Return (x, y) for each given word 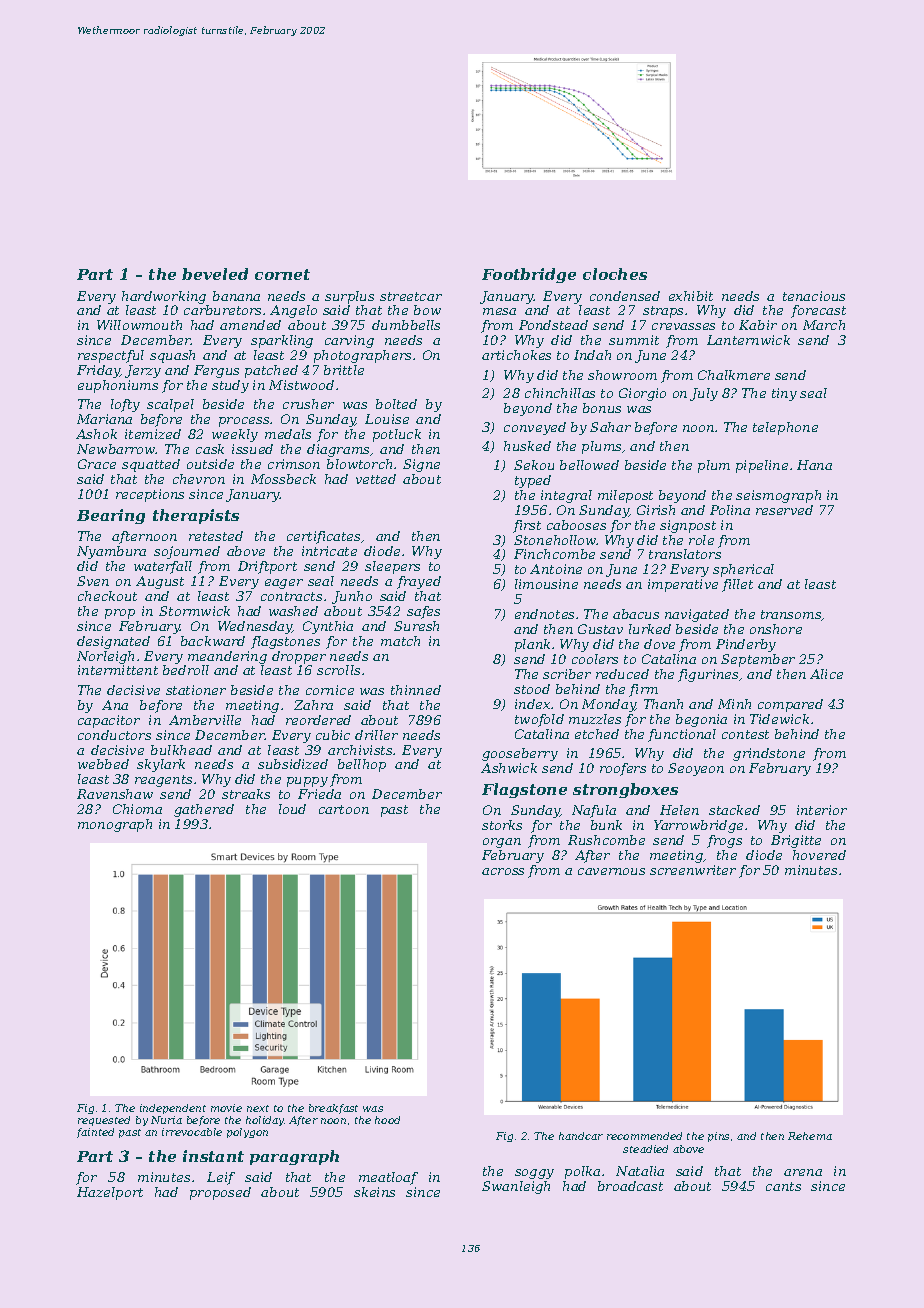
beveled (215, 274)
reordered (318, 720)
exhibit (691, 296)
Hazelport (110, 1193)
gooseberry (520, 754)
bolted (396, 404)
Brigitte (796, 841)
